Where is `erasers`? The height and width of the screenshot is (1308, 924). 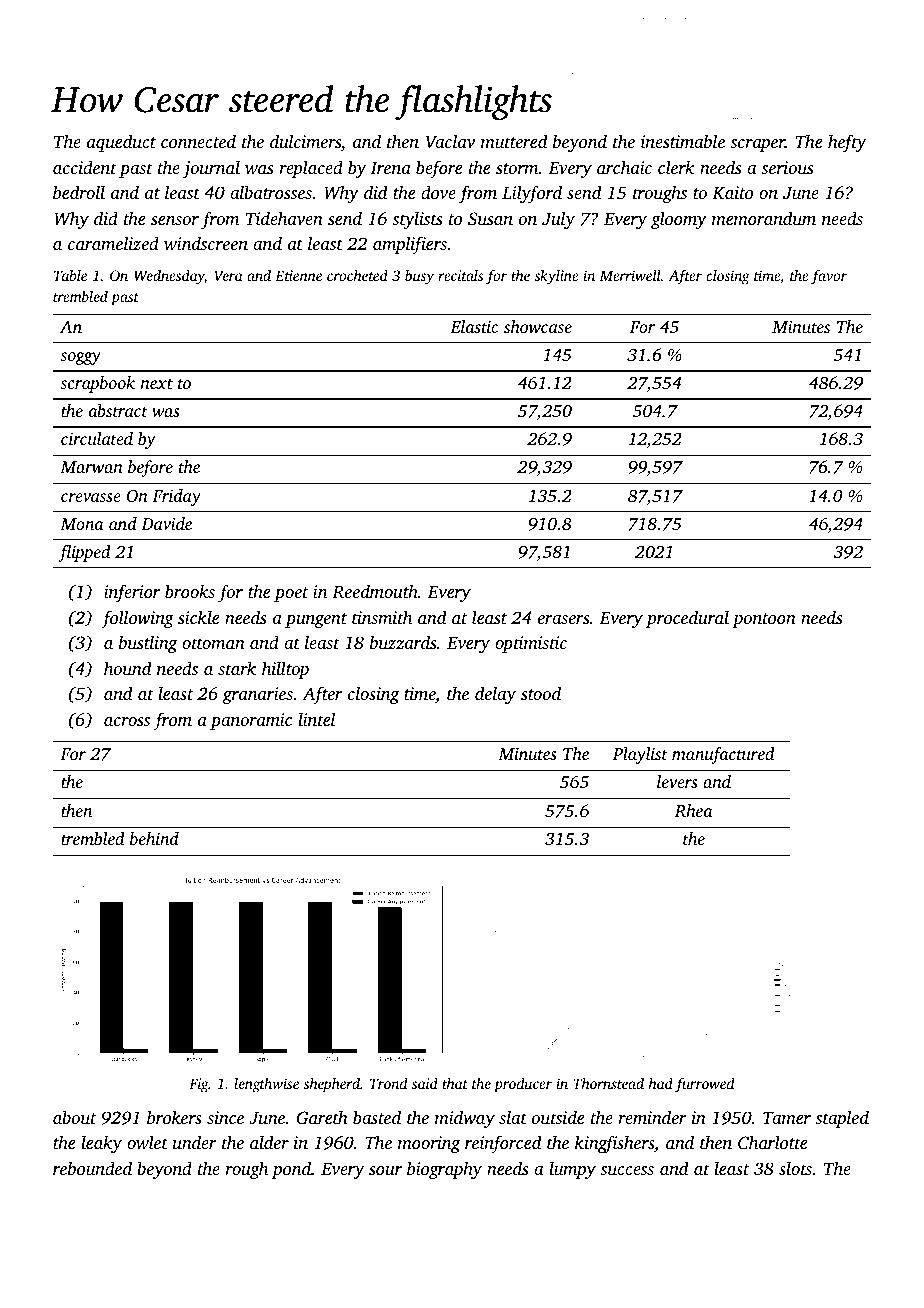
erasers is located at coordinates (563, 619).
